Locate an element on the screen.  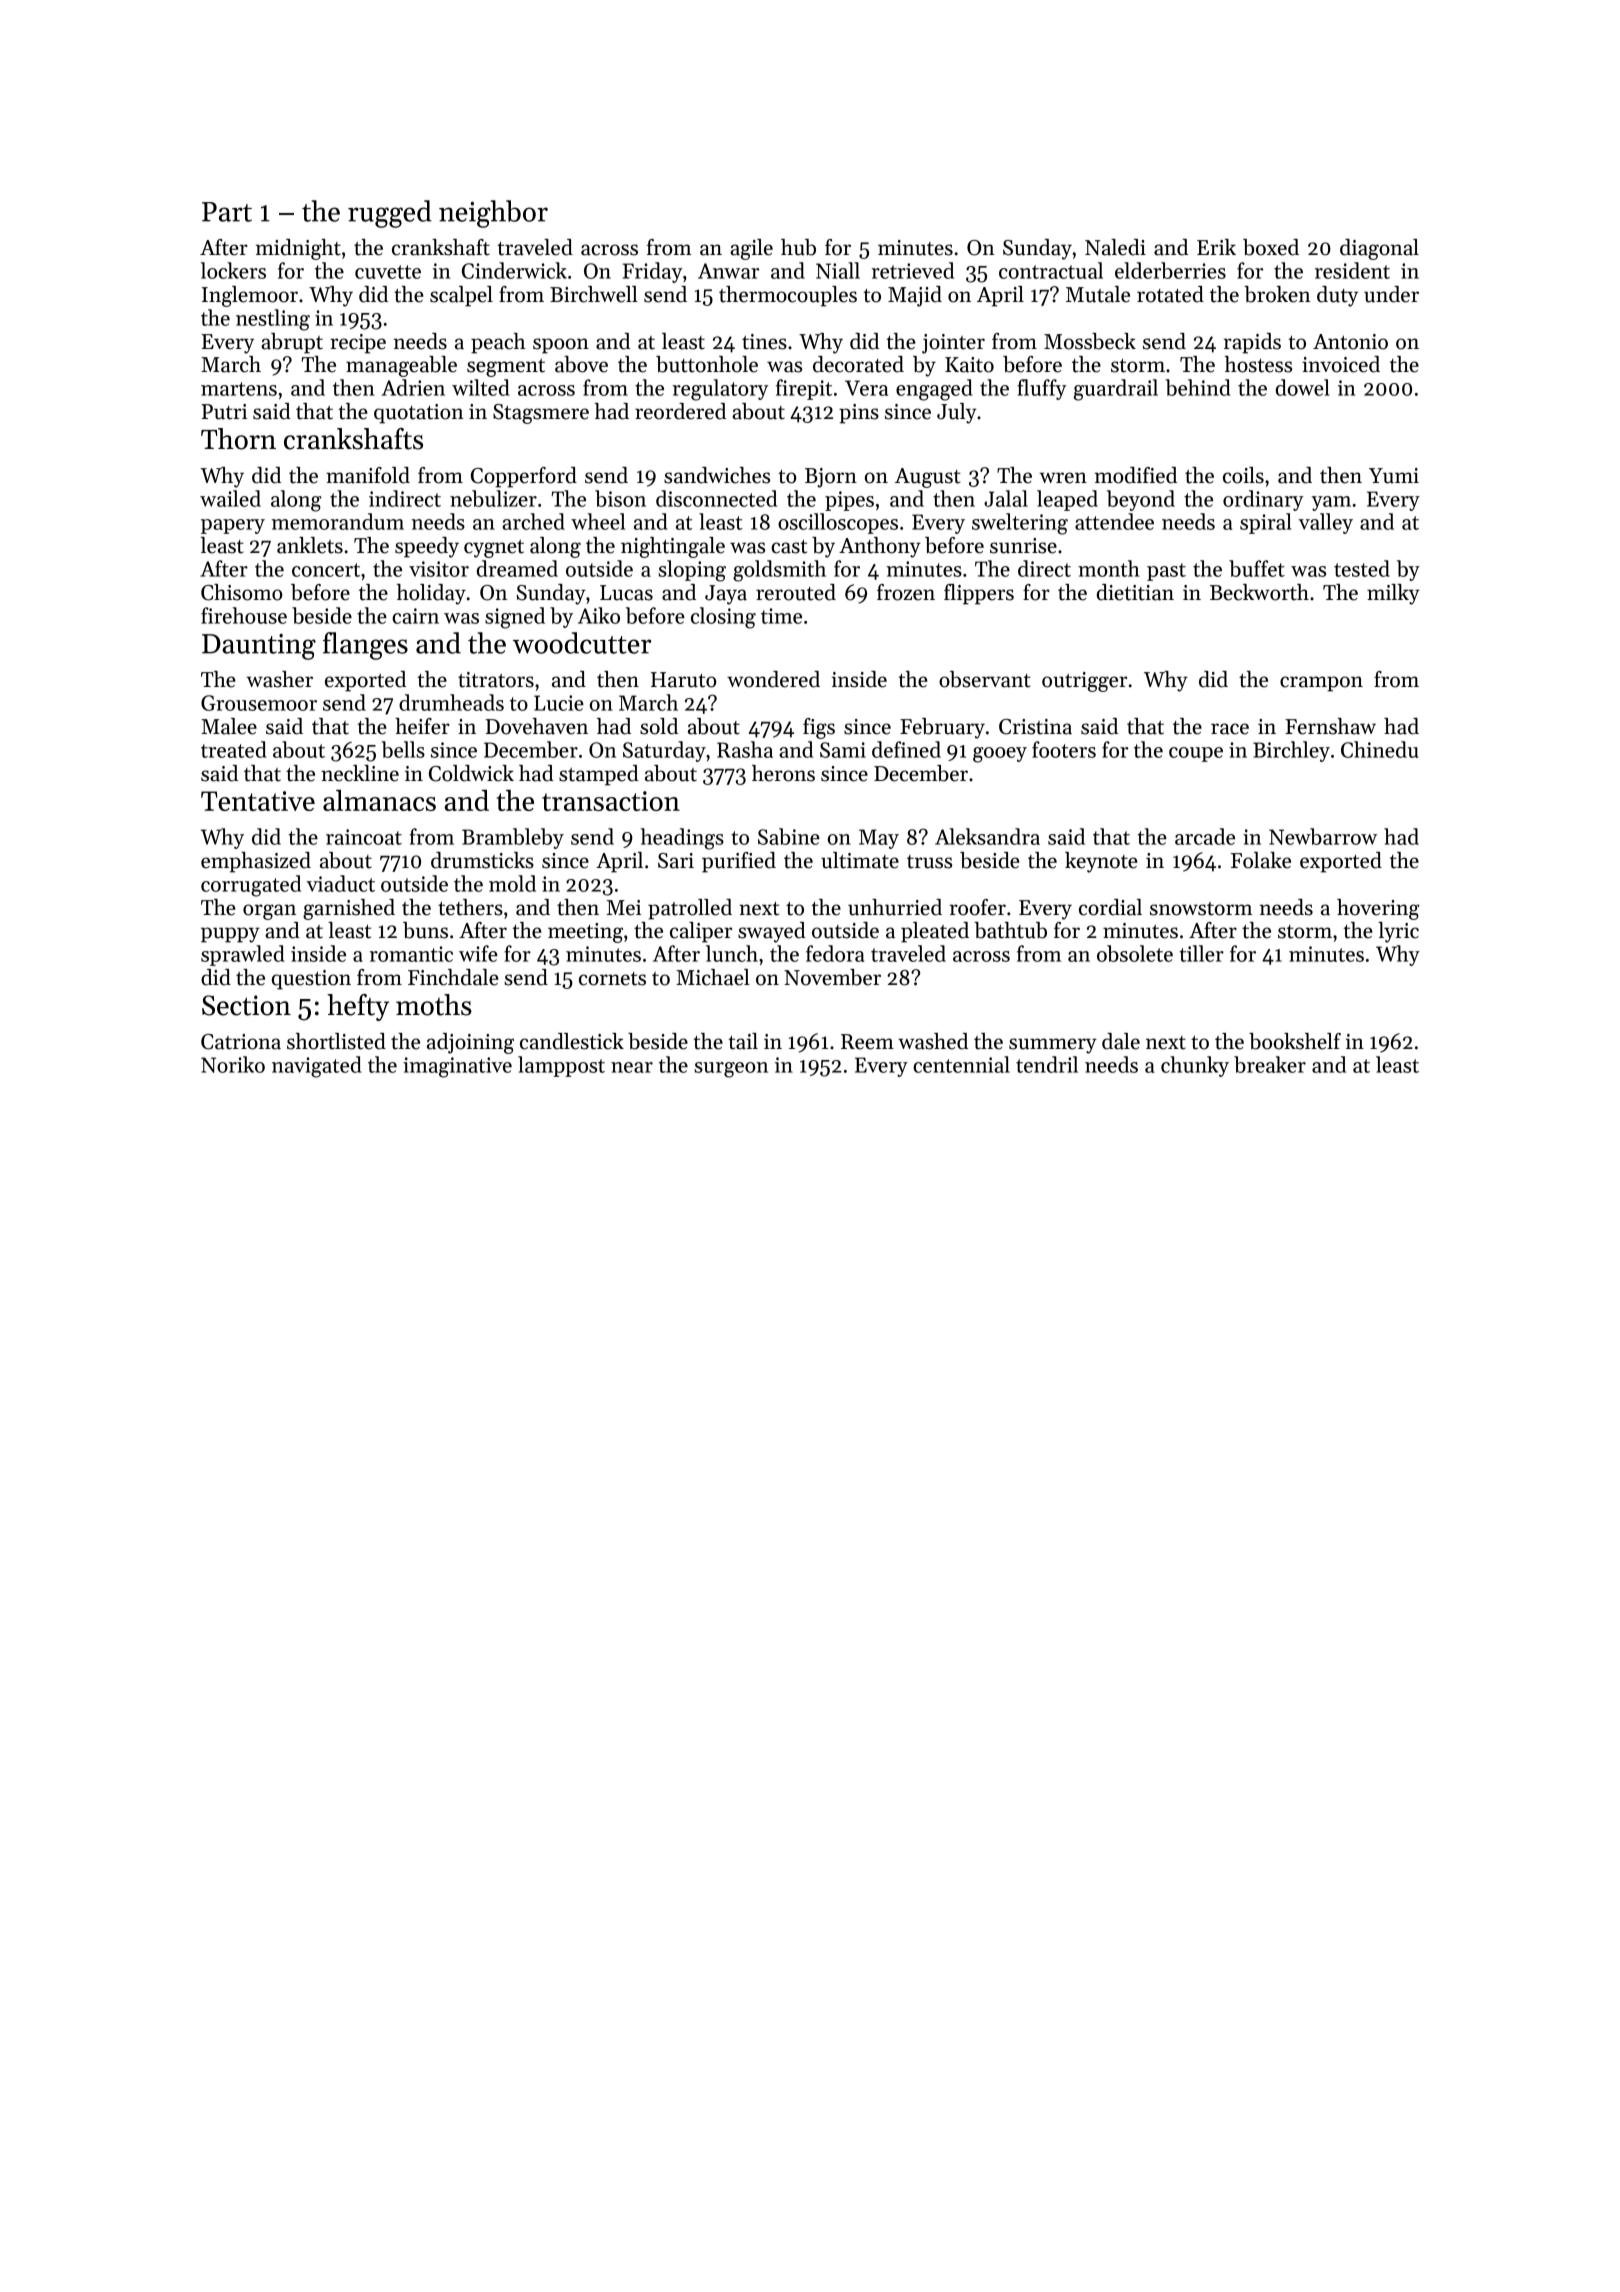
modified is located at coordinates (1136, 475).
